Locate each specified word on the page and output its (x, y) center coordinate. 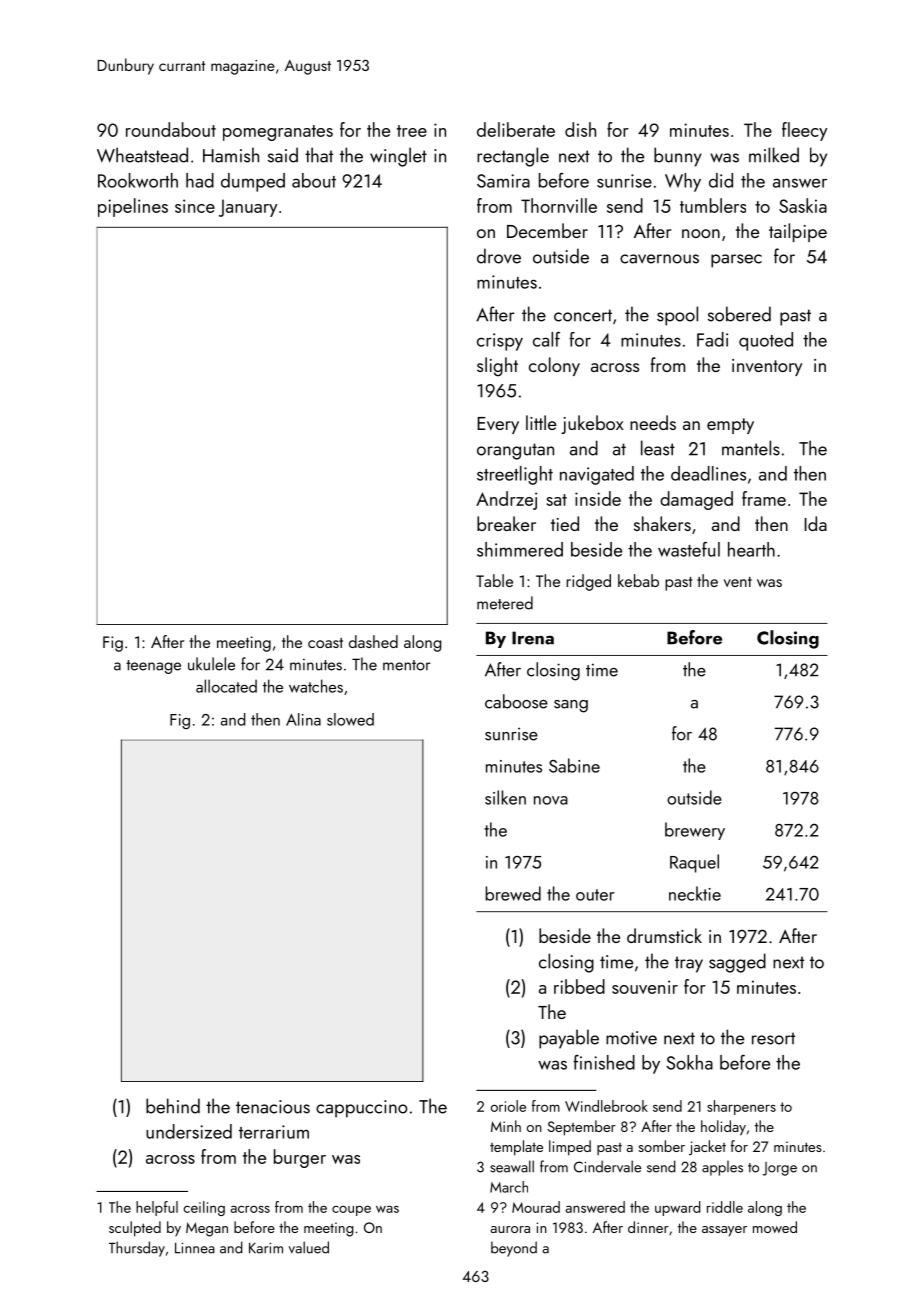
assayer (724, 1231)
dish (580, 129)
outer (595, 895)
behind (173, 1106)
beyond (514, 1249)
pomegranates (278, 133)
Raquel (694, 863)
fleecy (805, 131)
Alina (303, 719)
